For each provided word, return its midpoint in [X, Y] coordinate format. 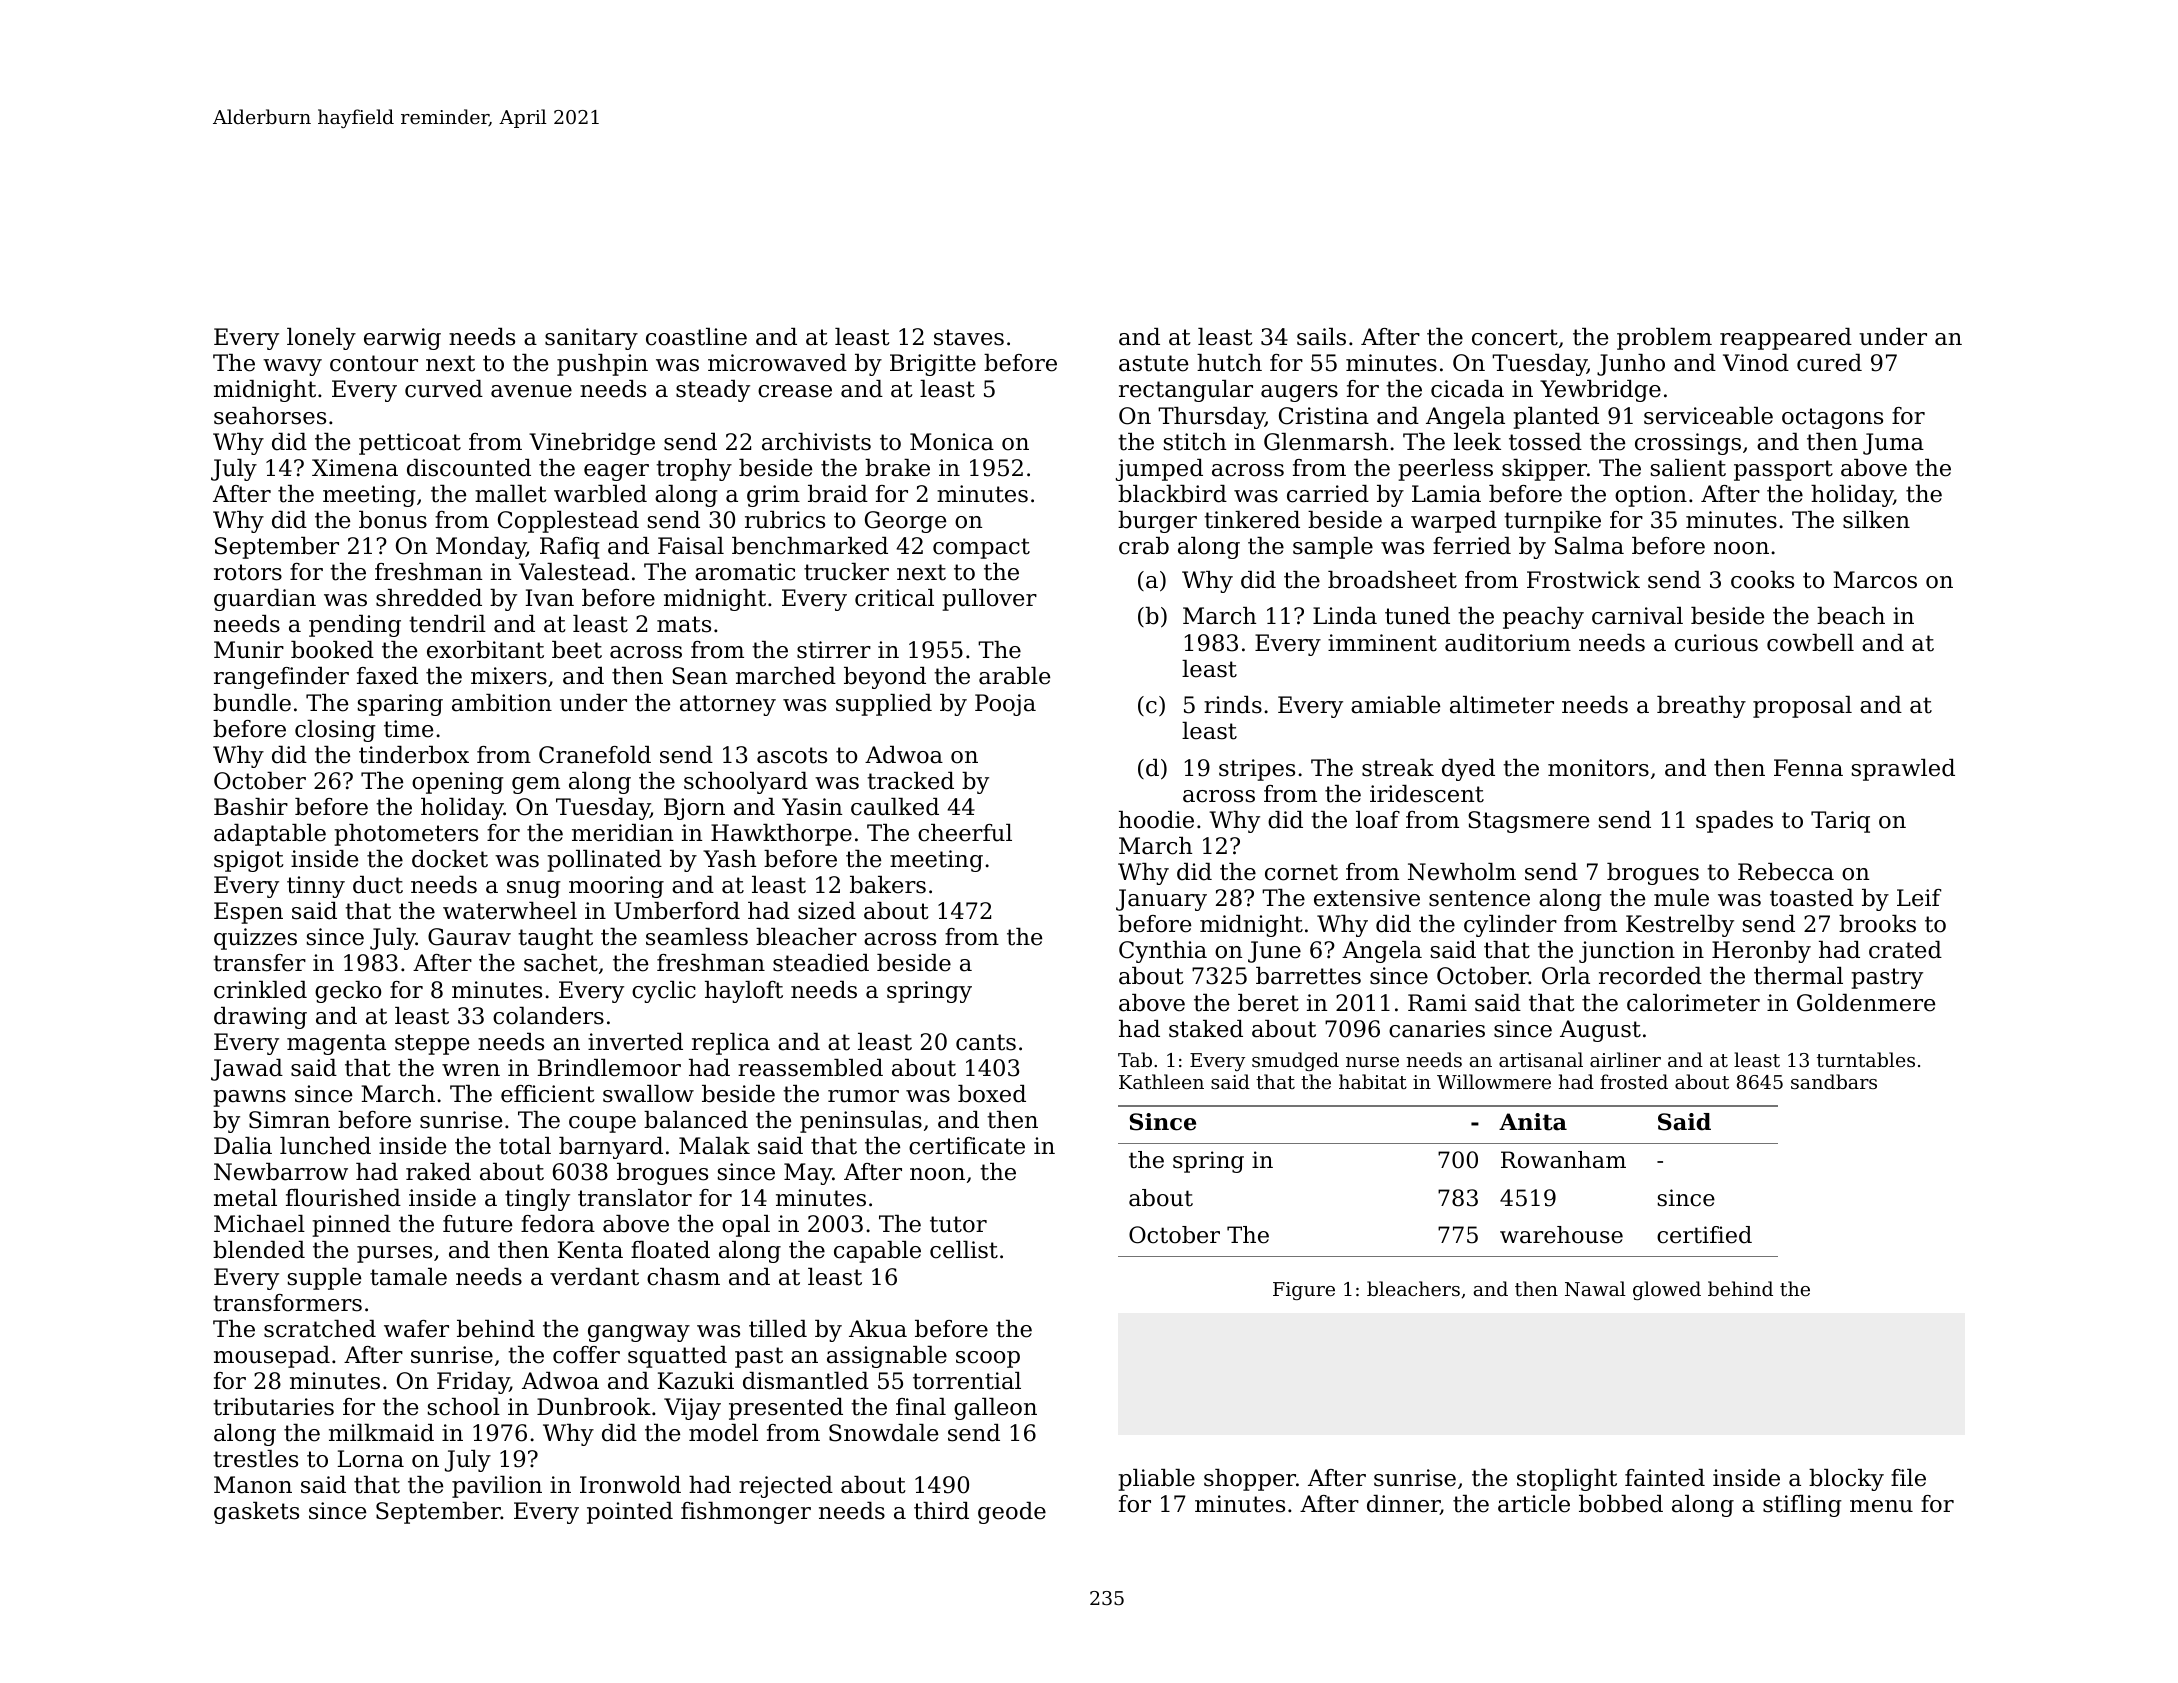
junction [1627, 952]
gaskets [256, 1513]
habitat [1373, 1081]
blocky [1846, 1480]
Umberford [677, 911]
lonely [321, 339]
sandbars [1834, 1081]
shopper [1250, 1480]
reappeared [1786, 339]
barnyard [611, 1148]
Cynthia [1163, 952]
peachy [1543, 618]
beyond [885, 678]
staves [969, 337]
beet [577, 650]
